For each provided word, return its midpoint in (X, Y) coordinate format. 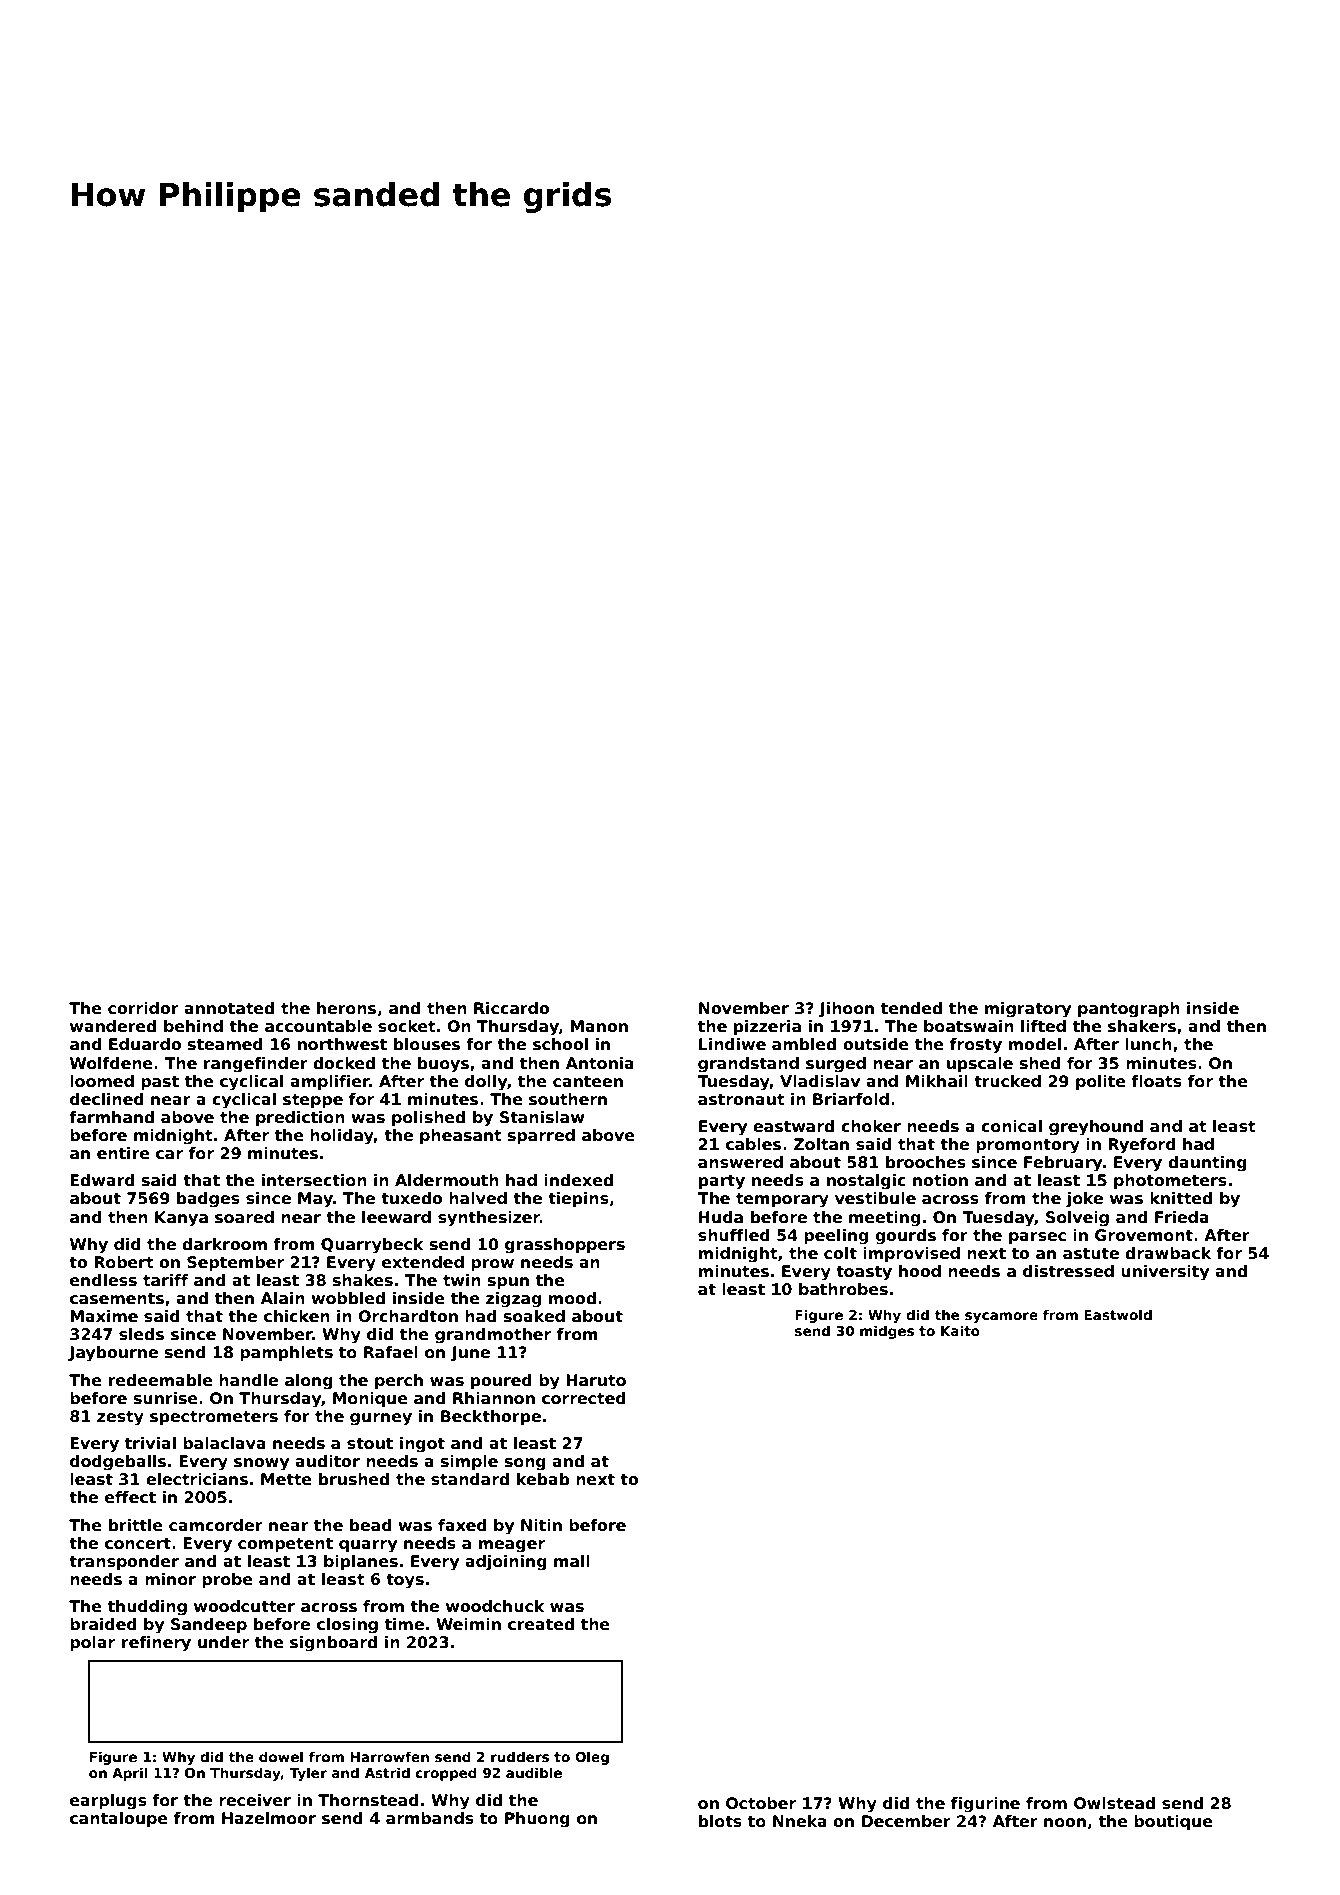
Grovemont (1144, 1235)
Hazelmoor (269, 1818)
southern (568, 1099)
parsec (1037, 1238)
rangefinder (256, 1065)
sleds (141, 1334)
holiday (342, 1137)
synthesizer (489, 1219)
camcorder (216, 1525)
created (541, 1624)
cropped (446, 1774)
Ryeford (1142, 1146)
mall (572, 1561)
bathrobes (843, 1289)
